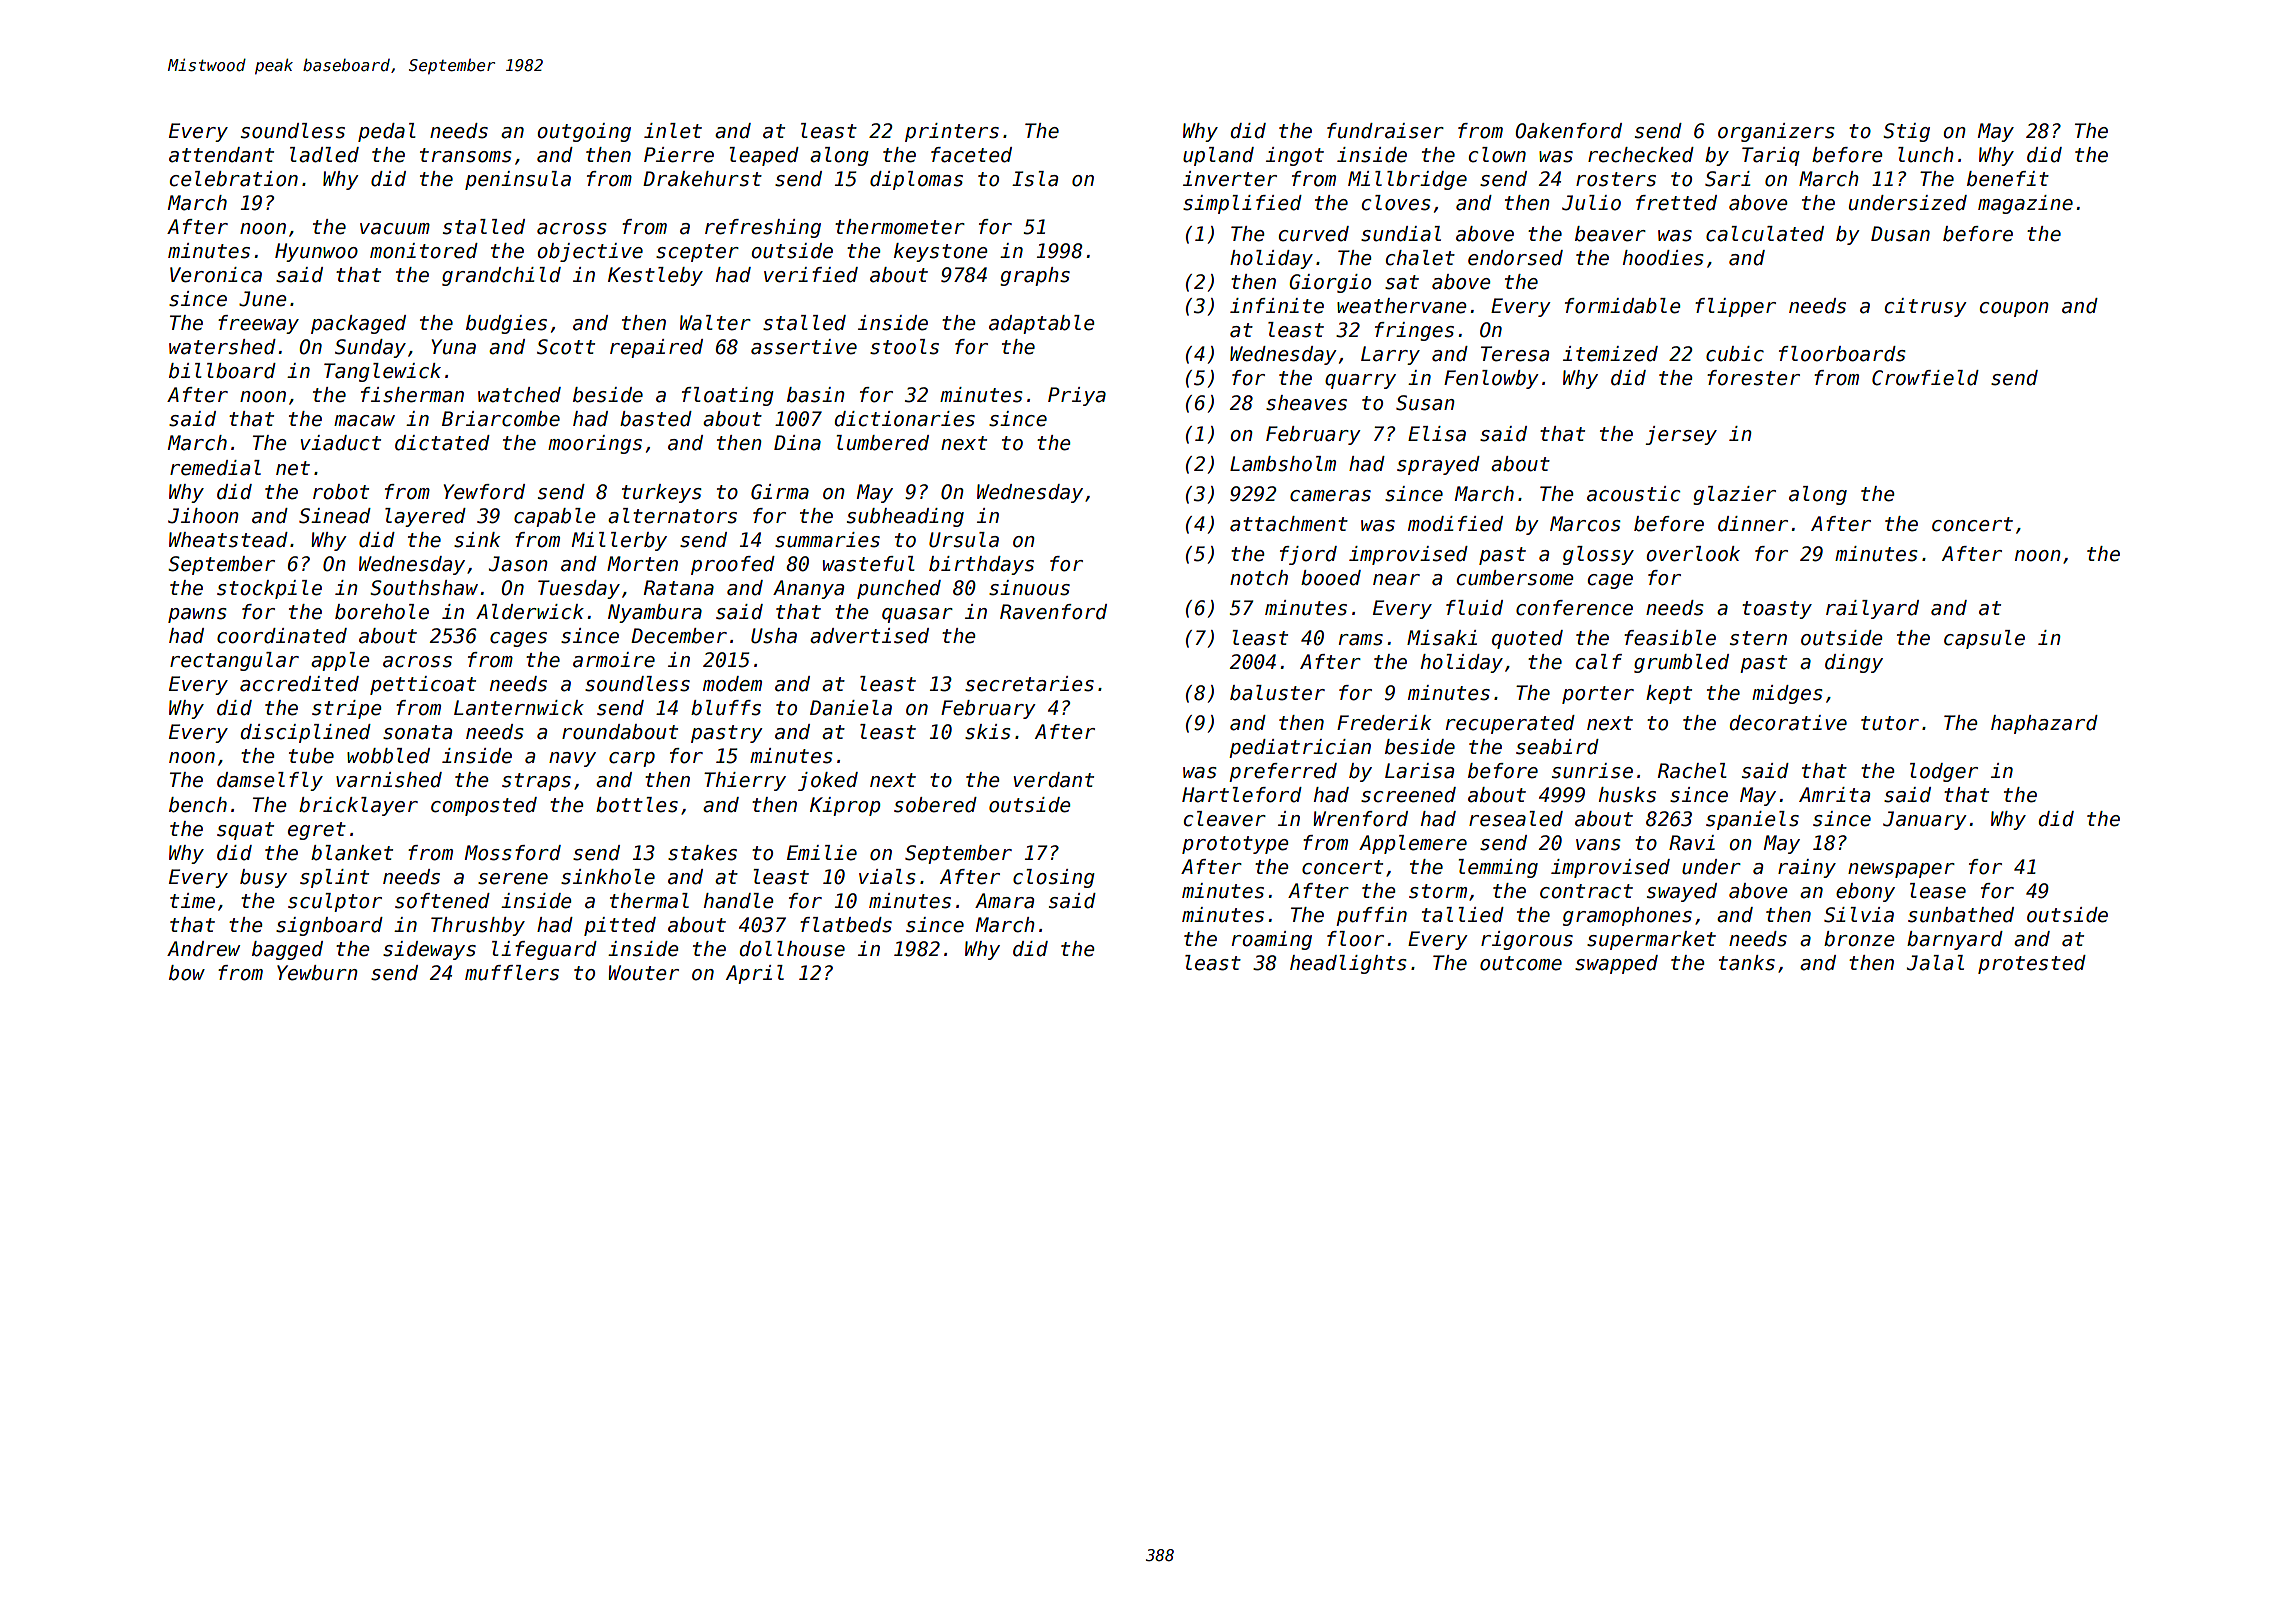 The width and height of the screenshot is (2292, 1620). Describe the element at coordinates (1610, 234) in the screenshot. I see `beaver` at that location.
